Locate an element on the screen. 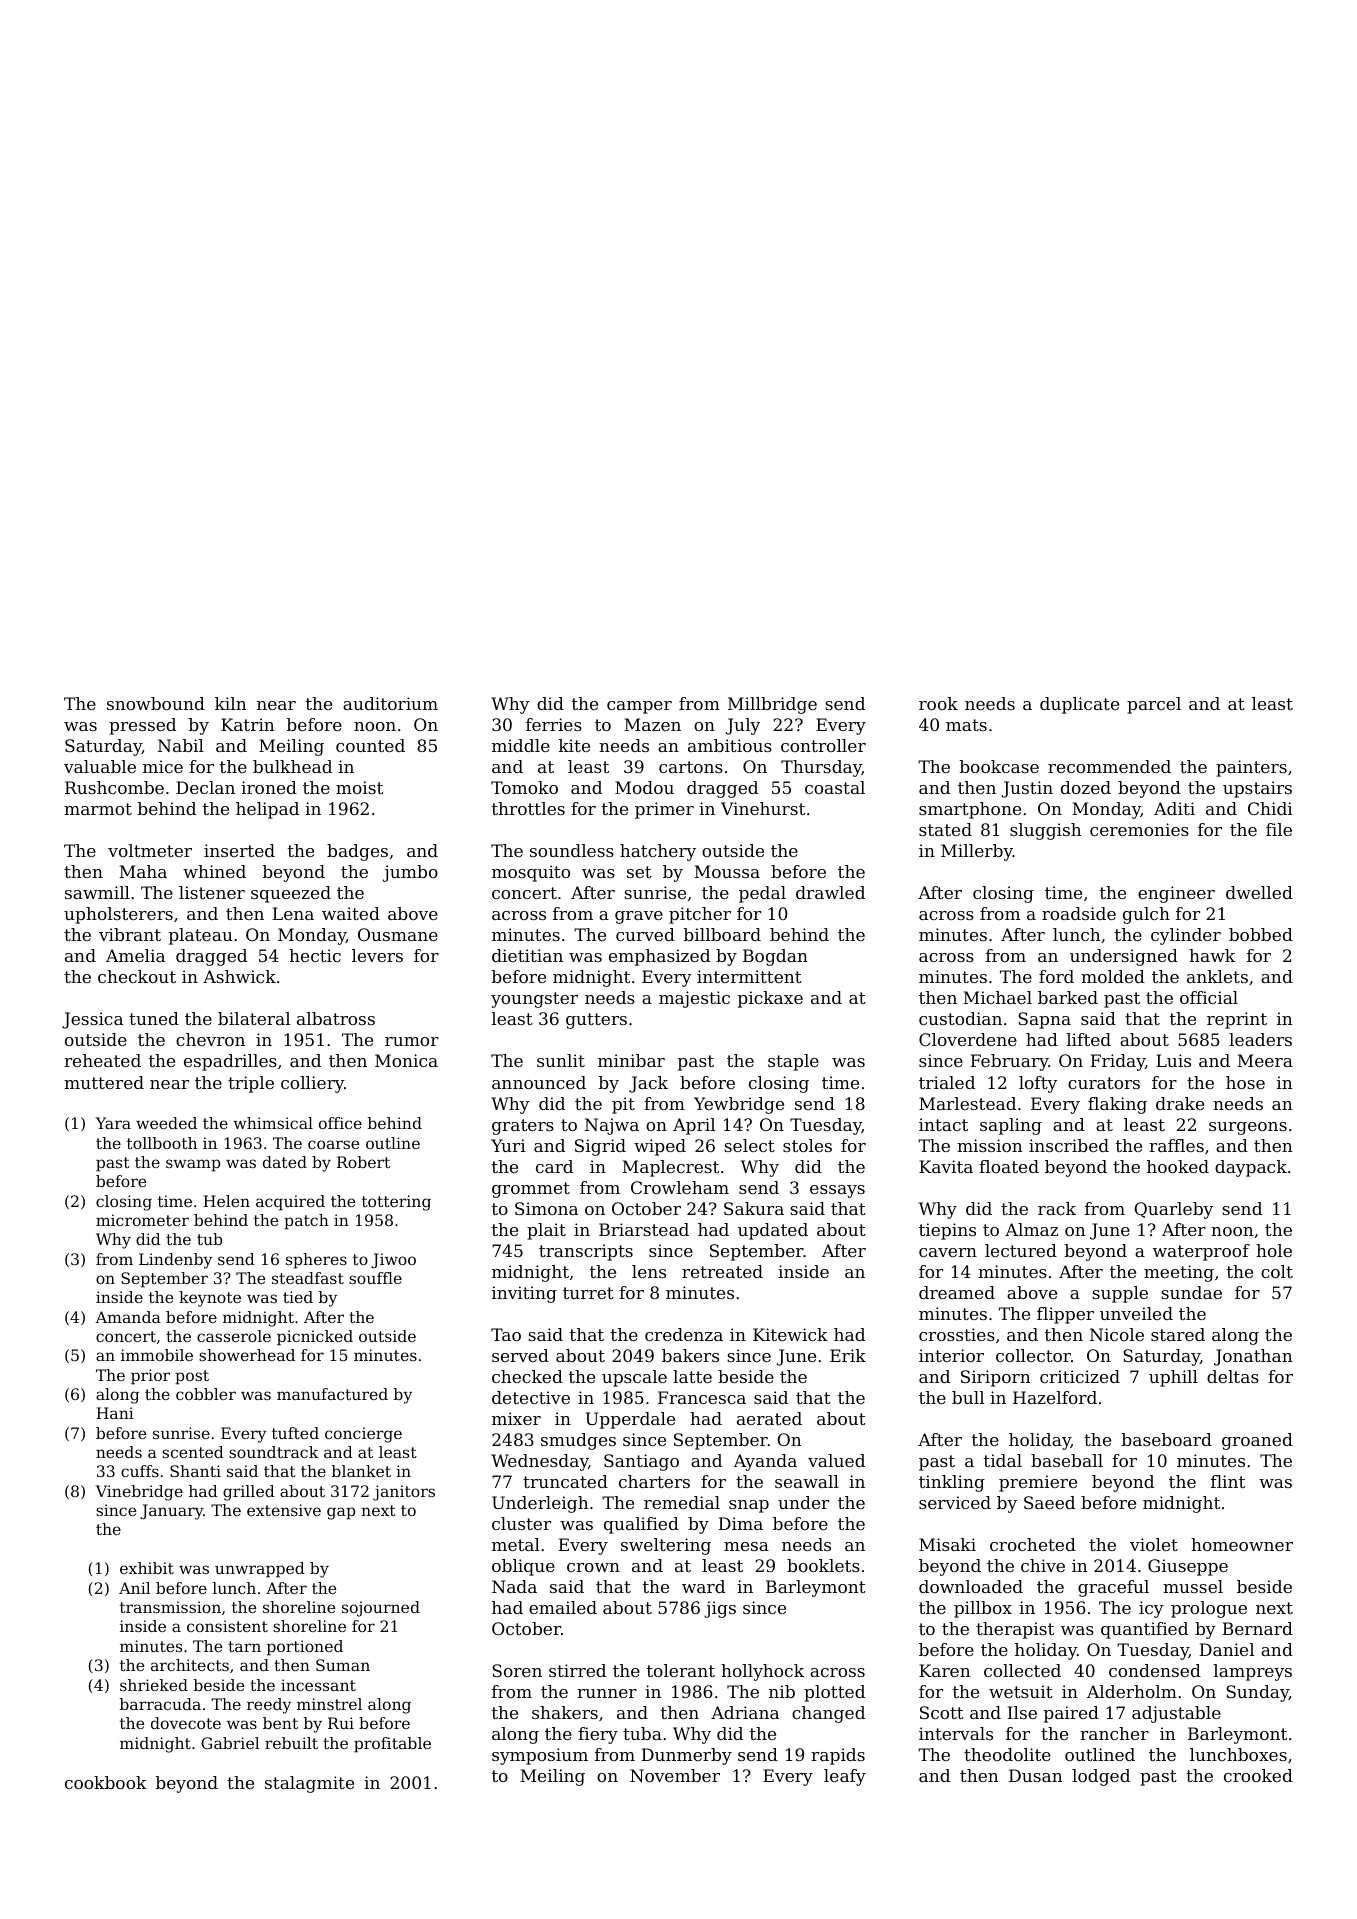 This screenshot has height=1919, width=1357. staple is located at coordinates (793, 1062).
